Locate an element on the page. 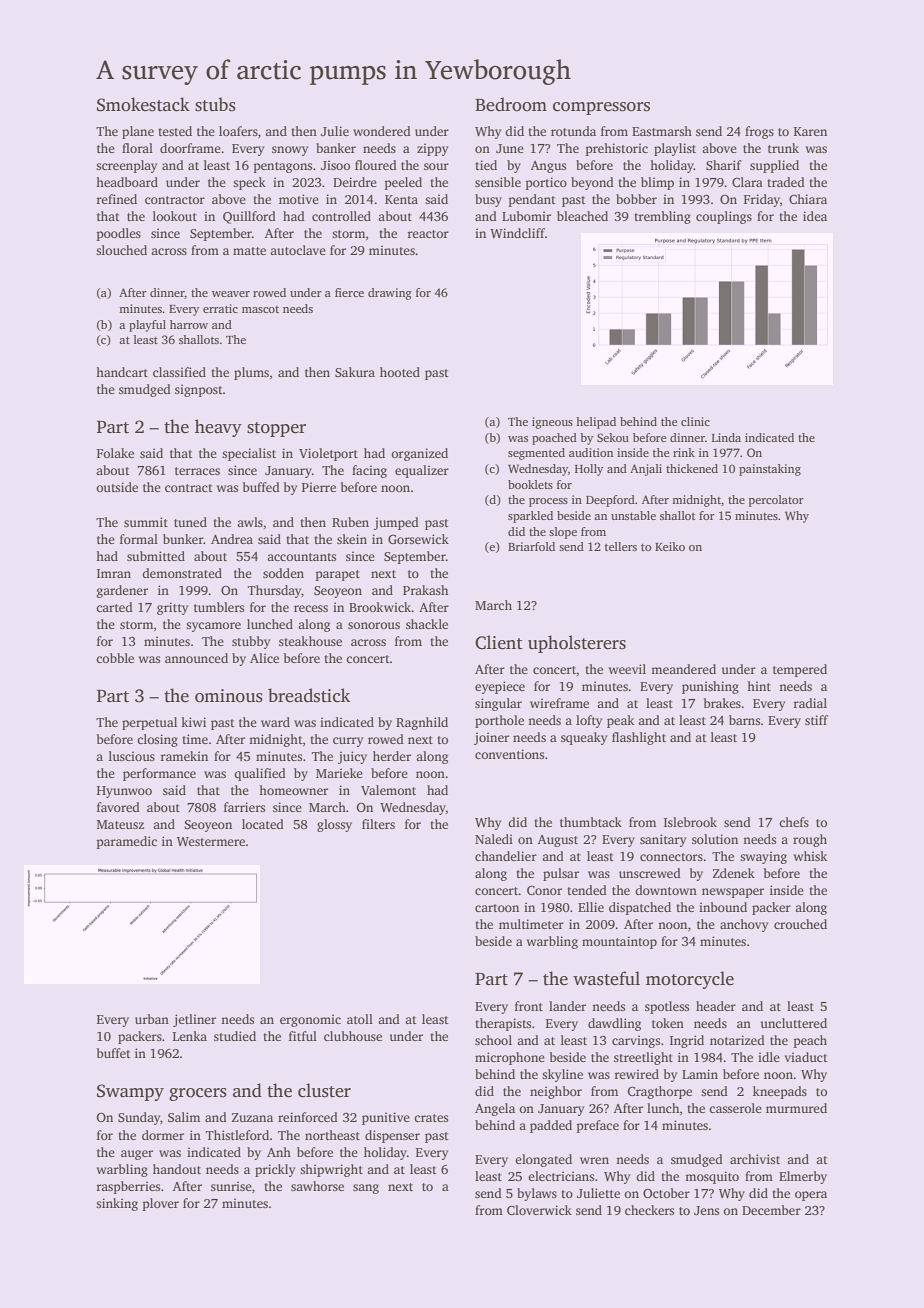 The height and width of the image is (1308, 924). shackle is located at coordinates (427, 624).
